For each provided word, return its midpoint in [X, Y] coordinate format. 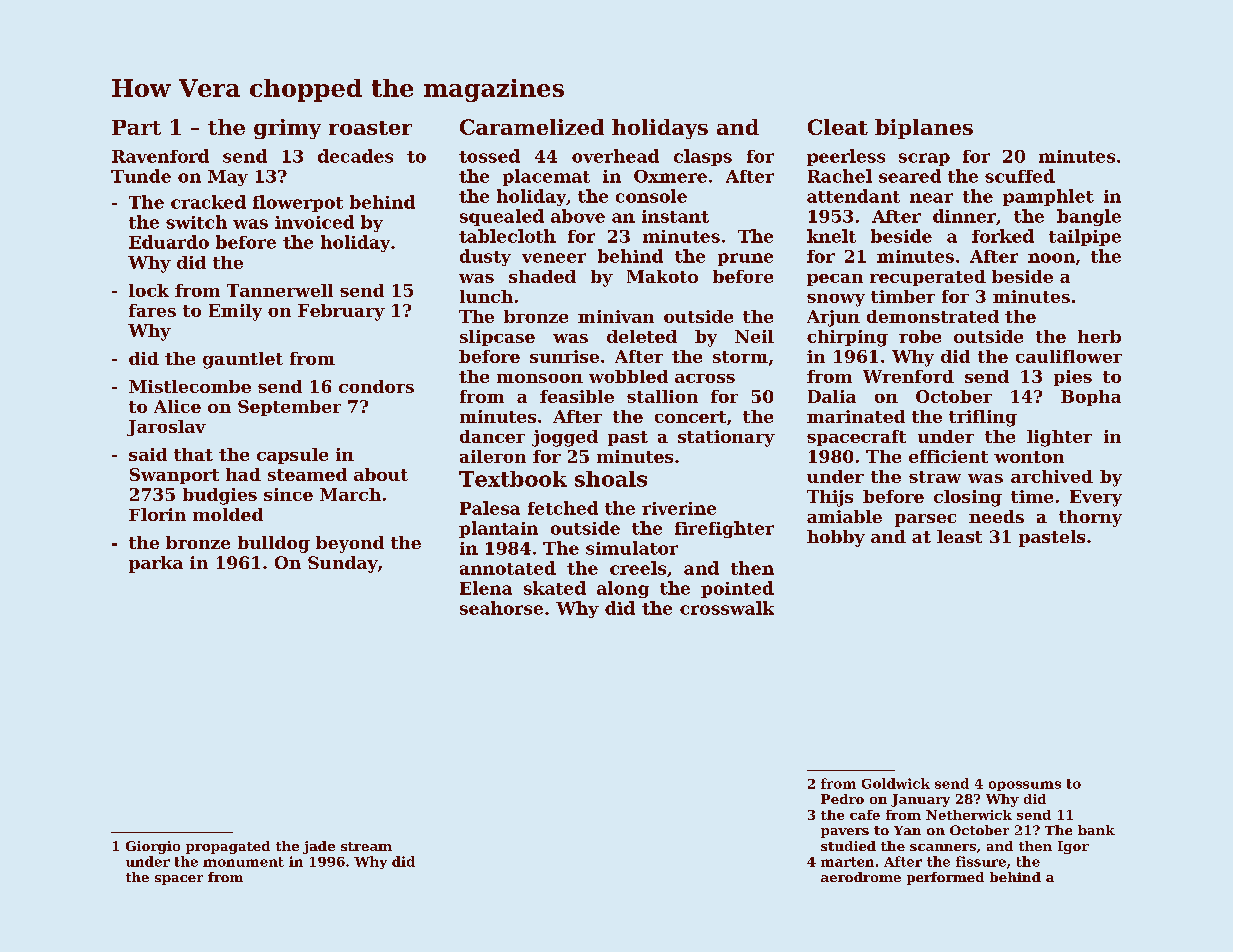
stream [366, 846]
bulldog [274, 544]
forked [1003, 236]
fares [152, 310]
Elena [486, 588]
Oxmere [670, 176]
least [959, 536]
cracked [208, 202]
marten [847, 862]
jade [319, 847]
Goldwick [896, 783]
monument [243, 862]
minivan [616, 316]
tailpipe [1085, 237]
